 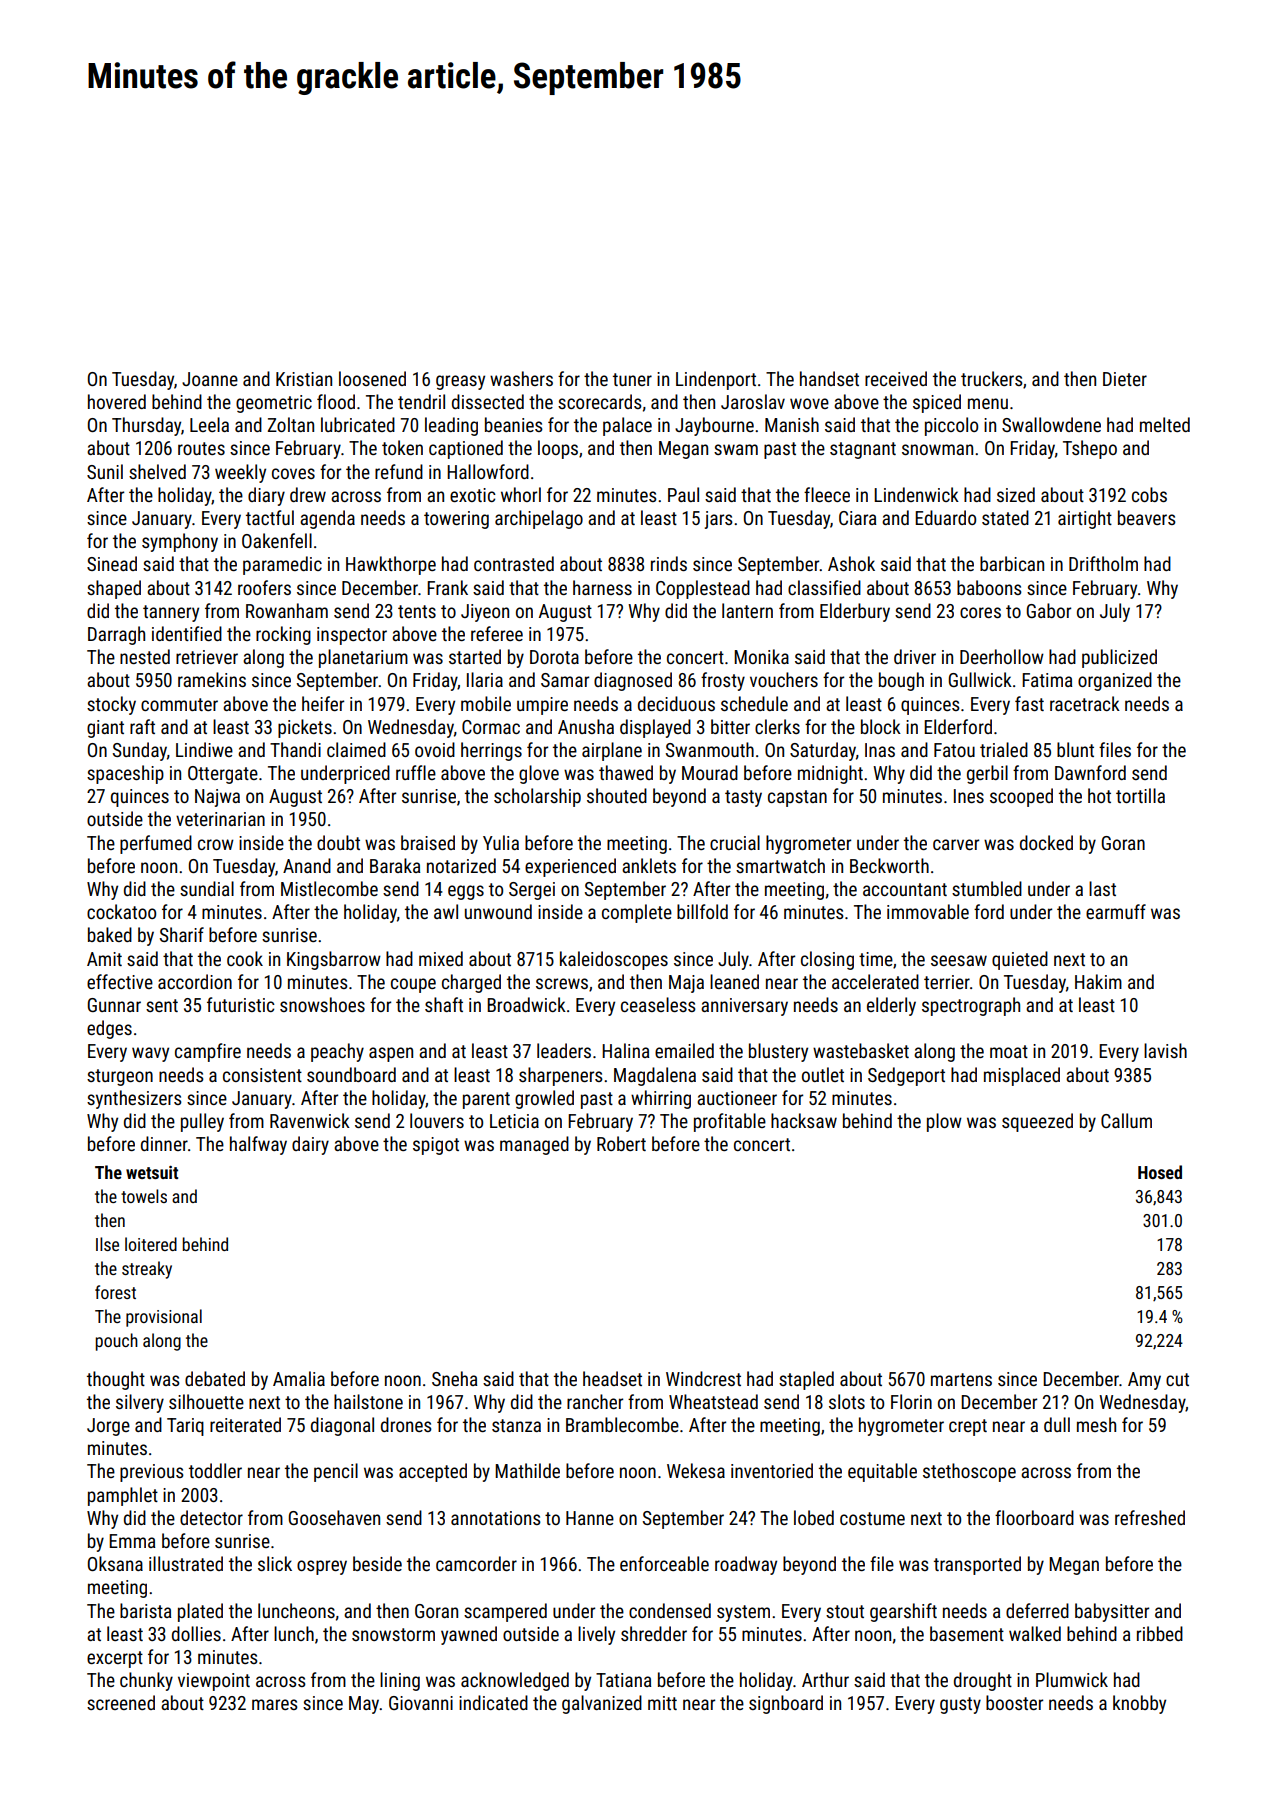 I want to click on Dieter, so click(x=1125, y=379).
